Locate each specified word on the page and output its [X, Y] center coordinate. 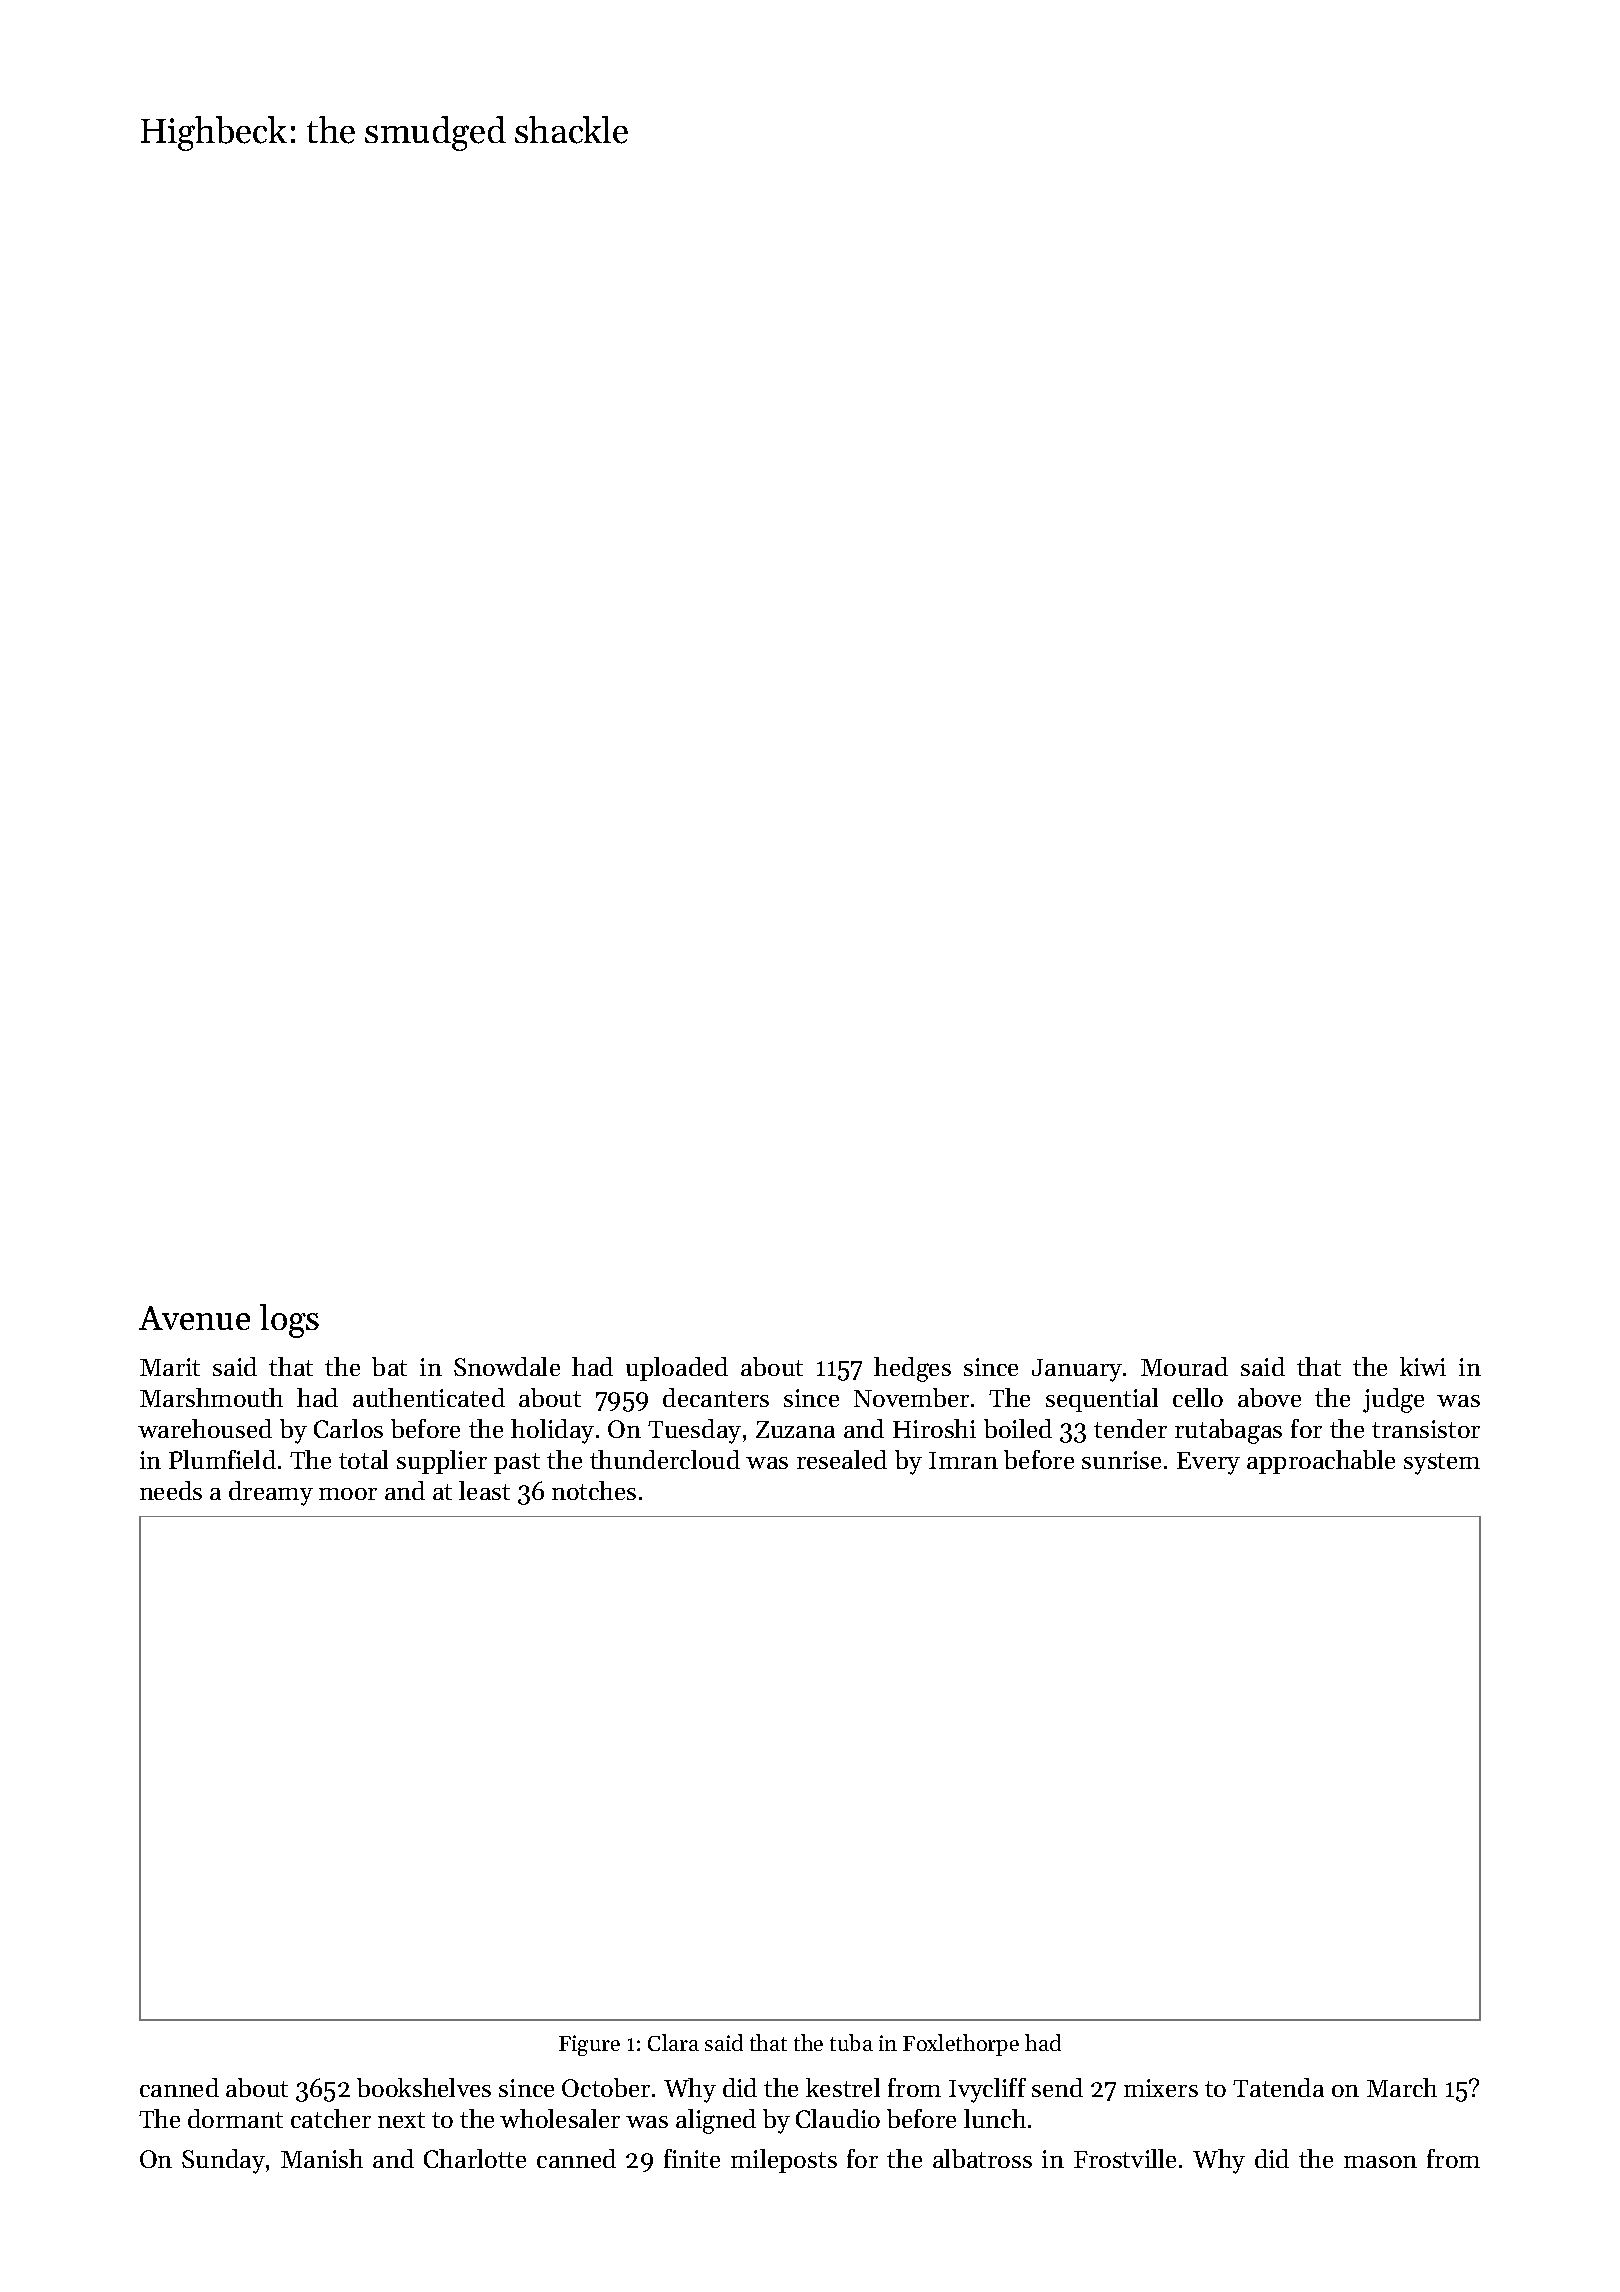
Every [1208, 1463]
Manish [322, 2158]
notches [594, 1490]
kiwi [1423, 1366]
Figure [589, 2045]
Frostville [1125, 2158]
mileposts [784, 2161]
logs [289, 1321]
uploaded [677, 1369]
